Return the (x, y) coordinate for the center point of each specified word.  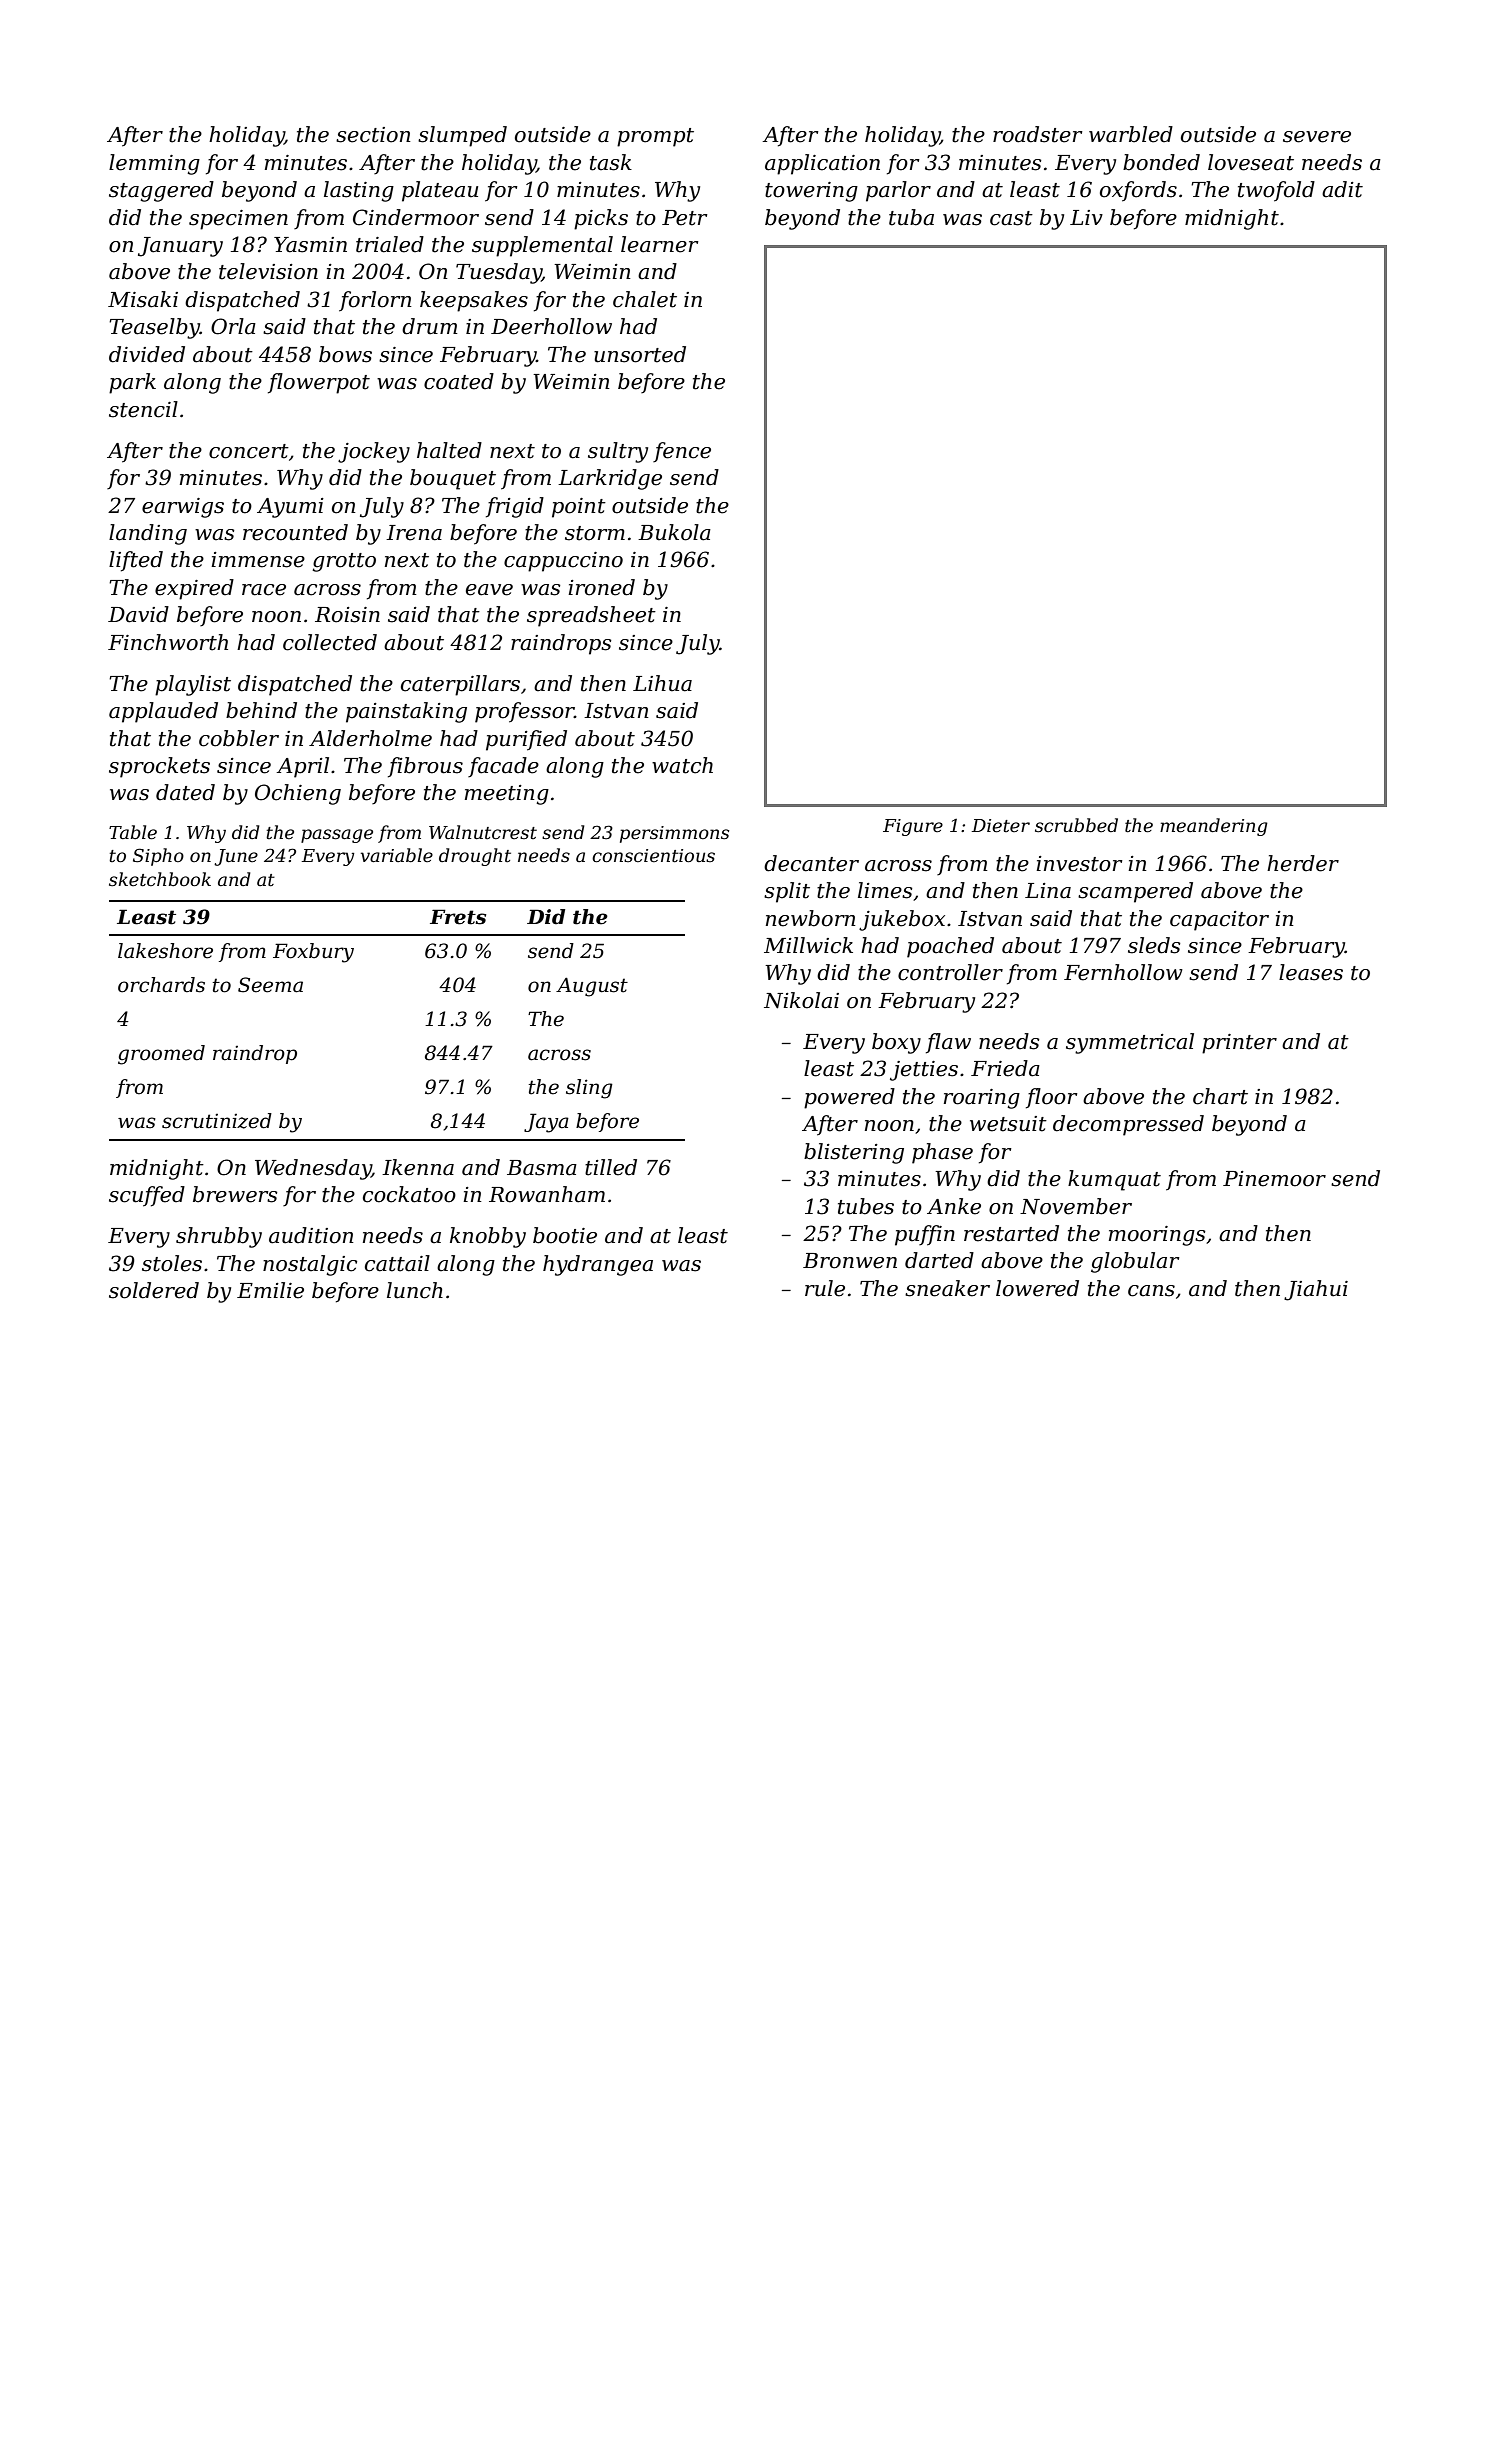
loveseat (1251, 162)
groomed (161, 1055)
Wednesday (313, 1169)
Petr (685, 218)
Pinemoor (1274, 1179)
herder (1303, 863)
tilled (611, 1167)
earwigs (183, 508)
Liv (1086, 217)
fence (682, 452)
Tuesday (499, 273)
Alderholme (370, 738)
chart (1220, 1096)
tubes (866, 1206)
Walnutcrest (483, 832)
